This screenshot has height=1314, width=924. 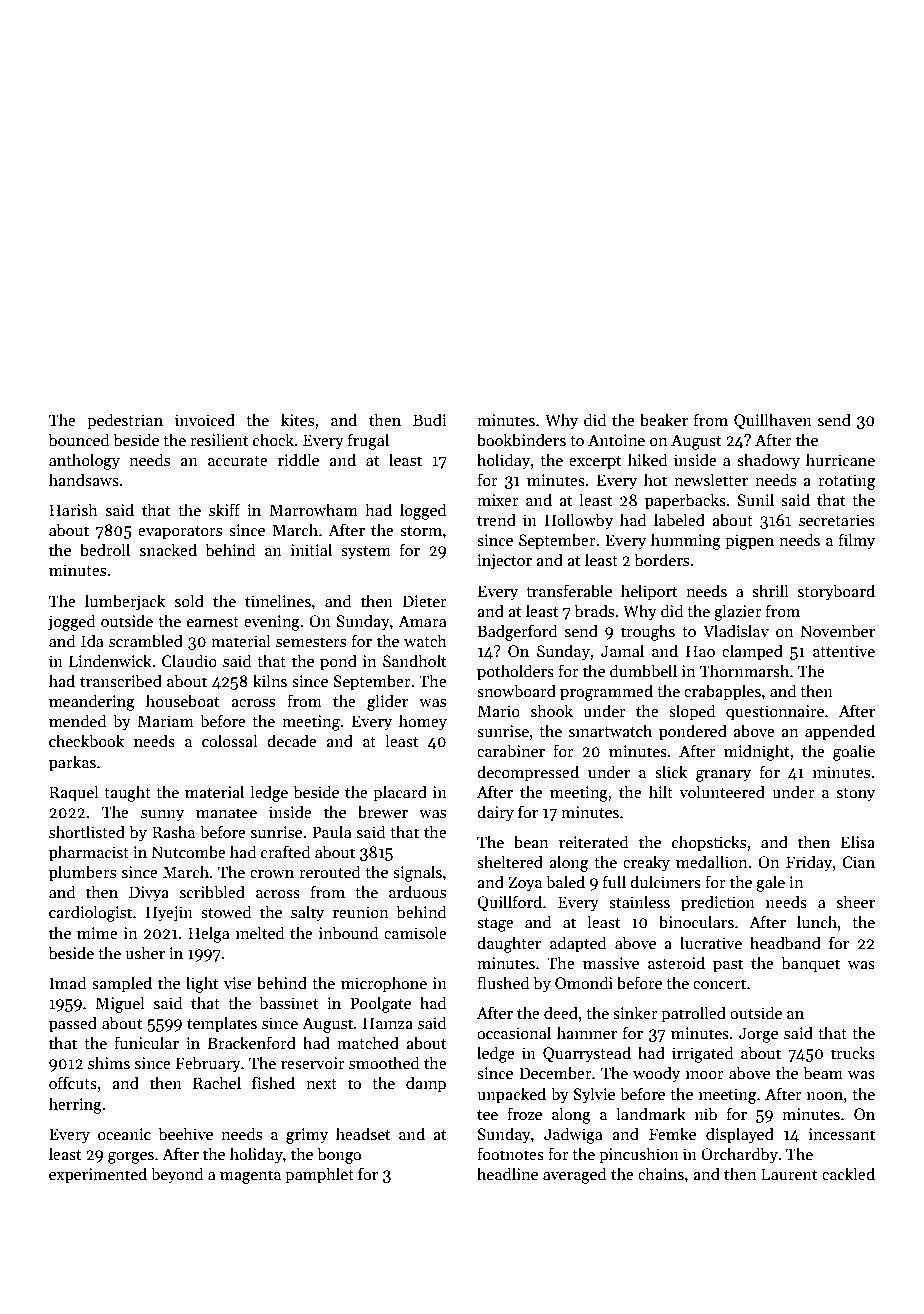 I want to click on checkbook, so click(x=86, y=740).
